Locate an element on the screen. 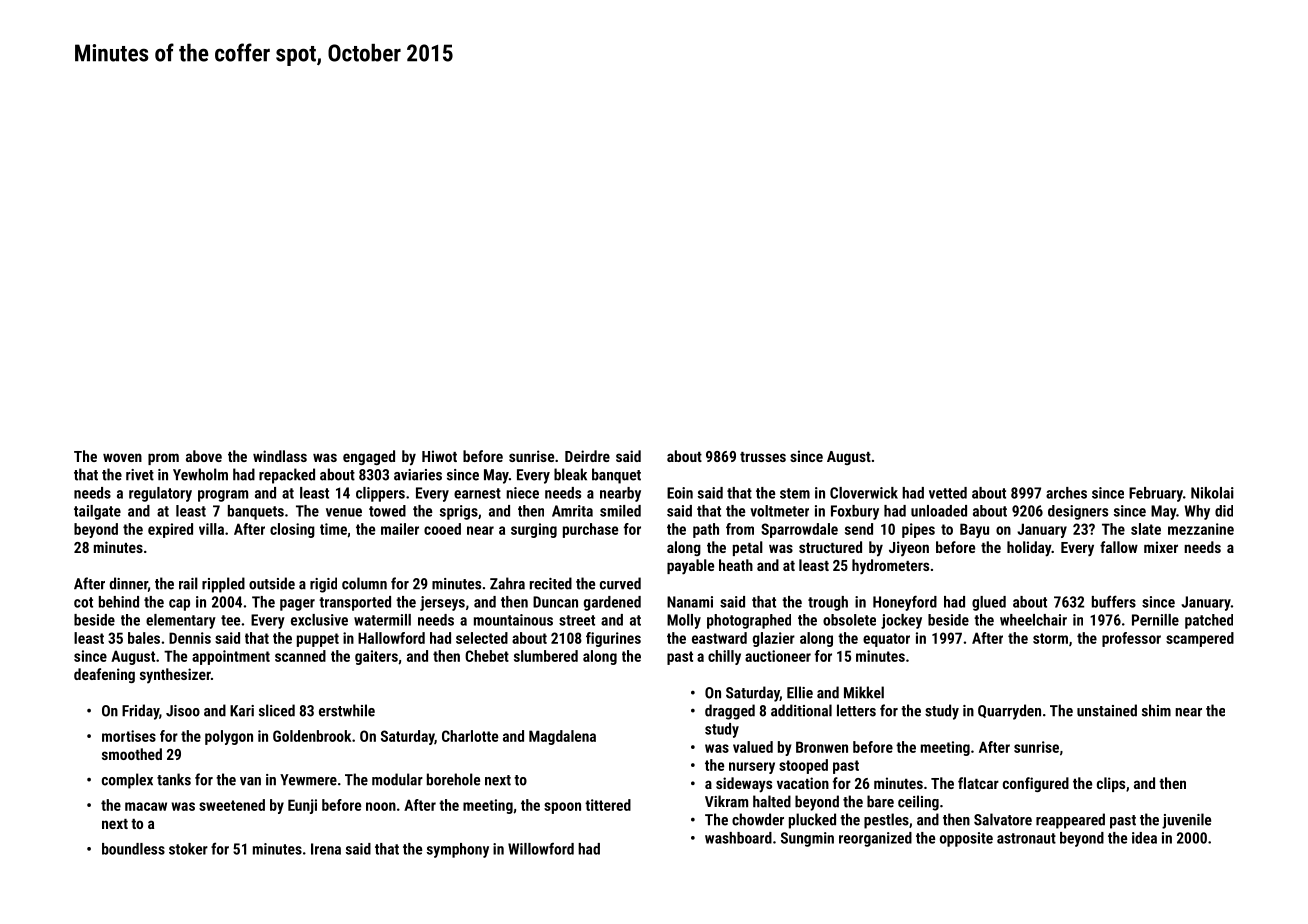 This screenshot has height=924, width=1308. symphony is located at coordinates (458, 850).
